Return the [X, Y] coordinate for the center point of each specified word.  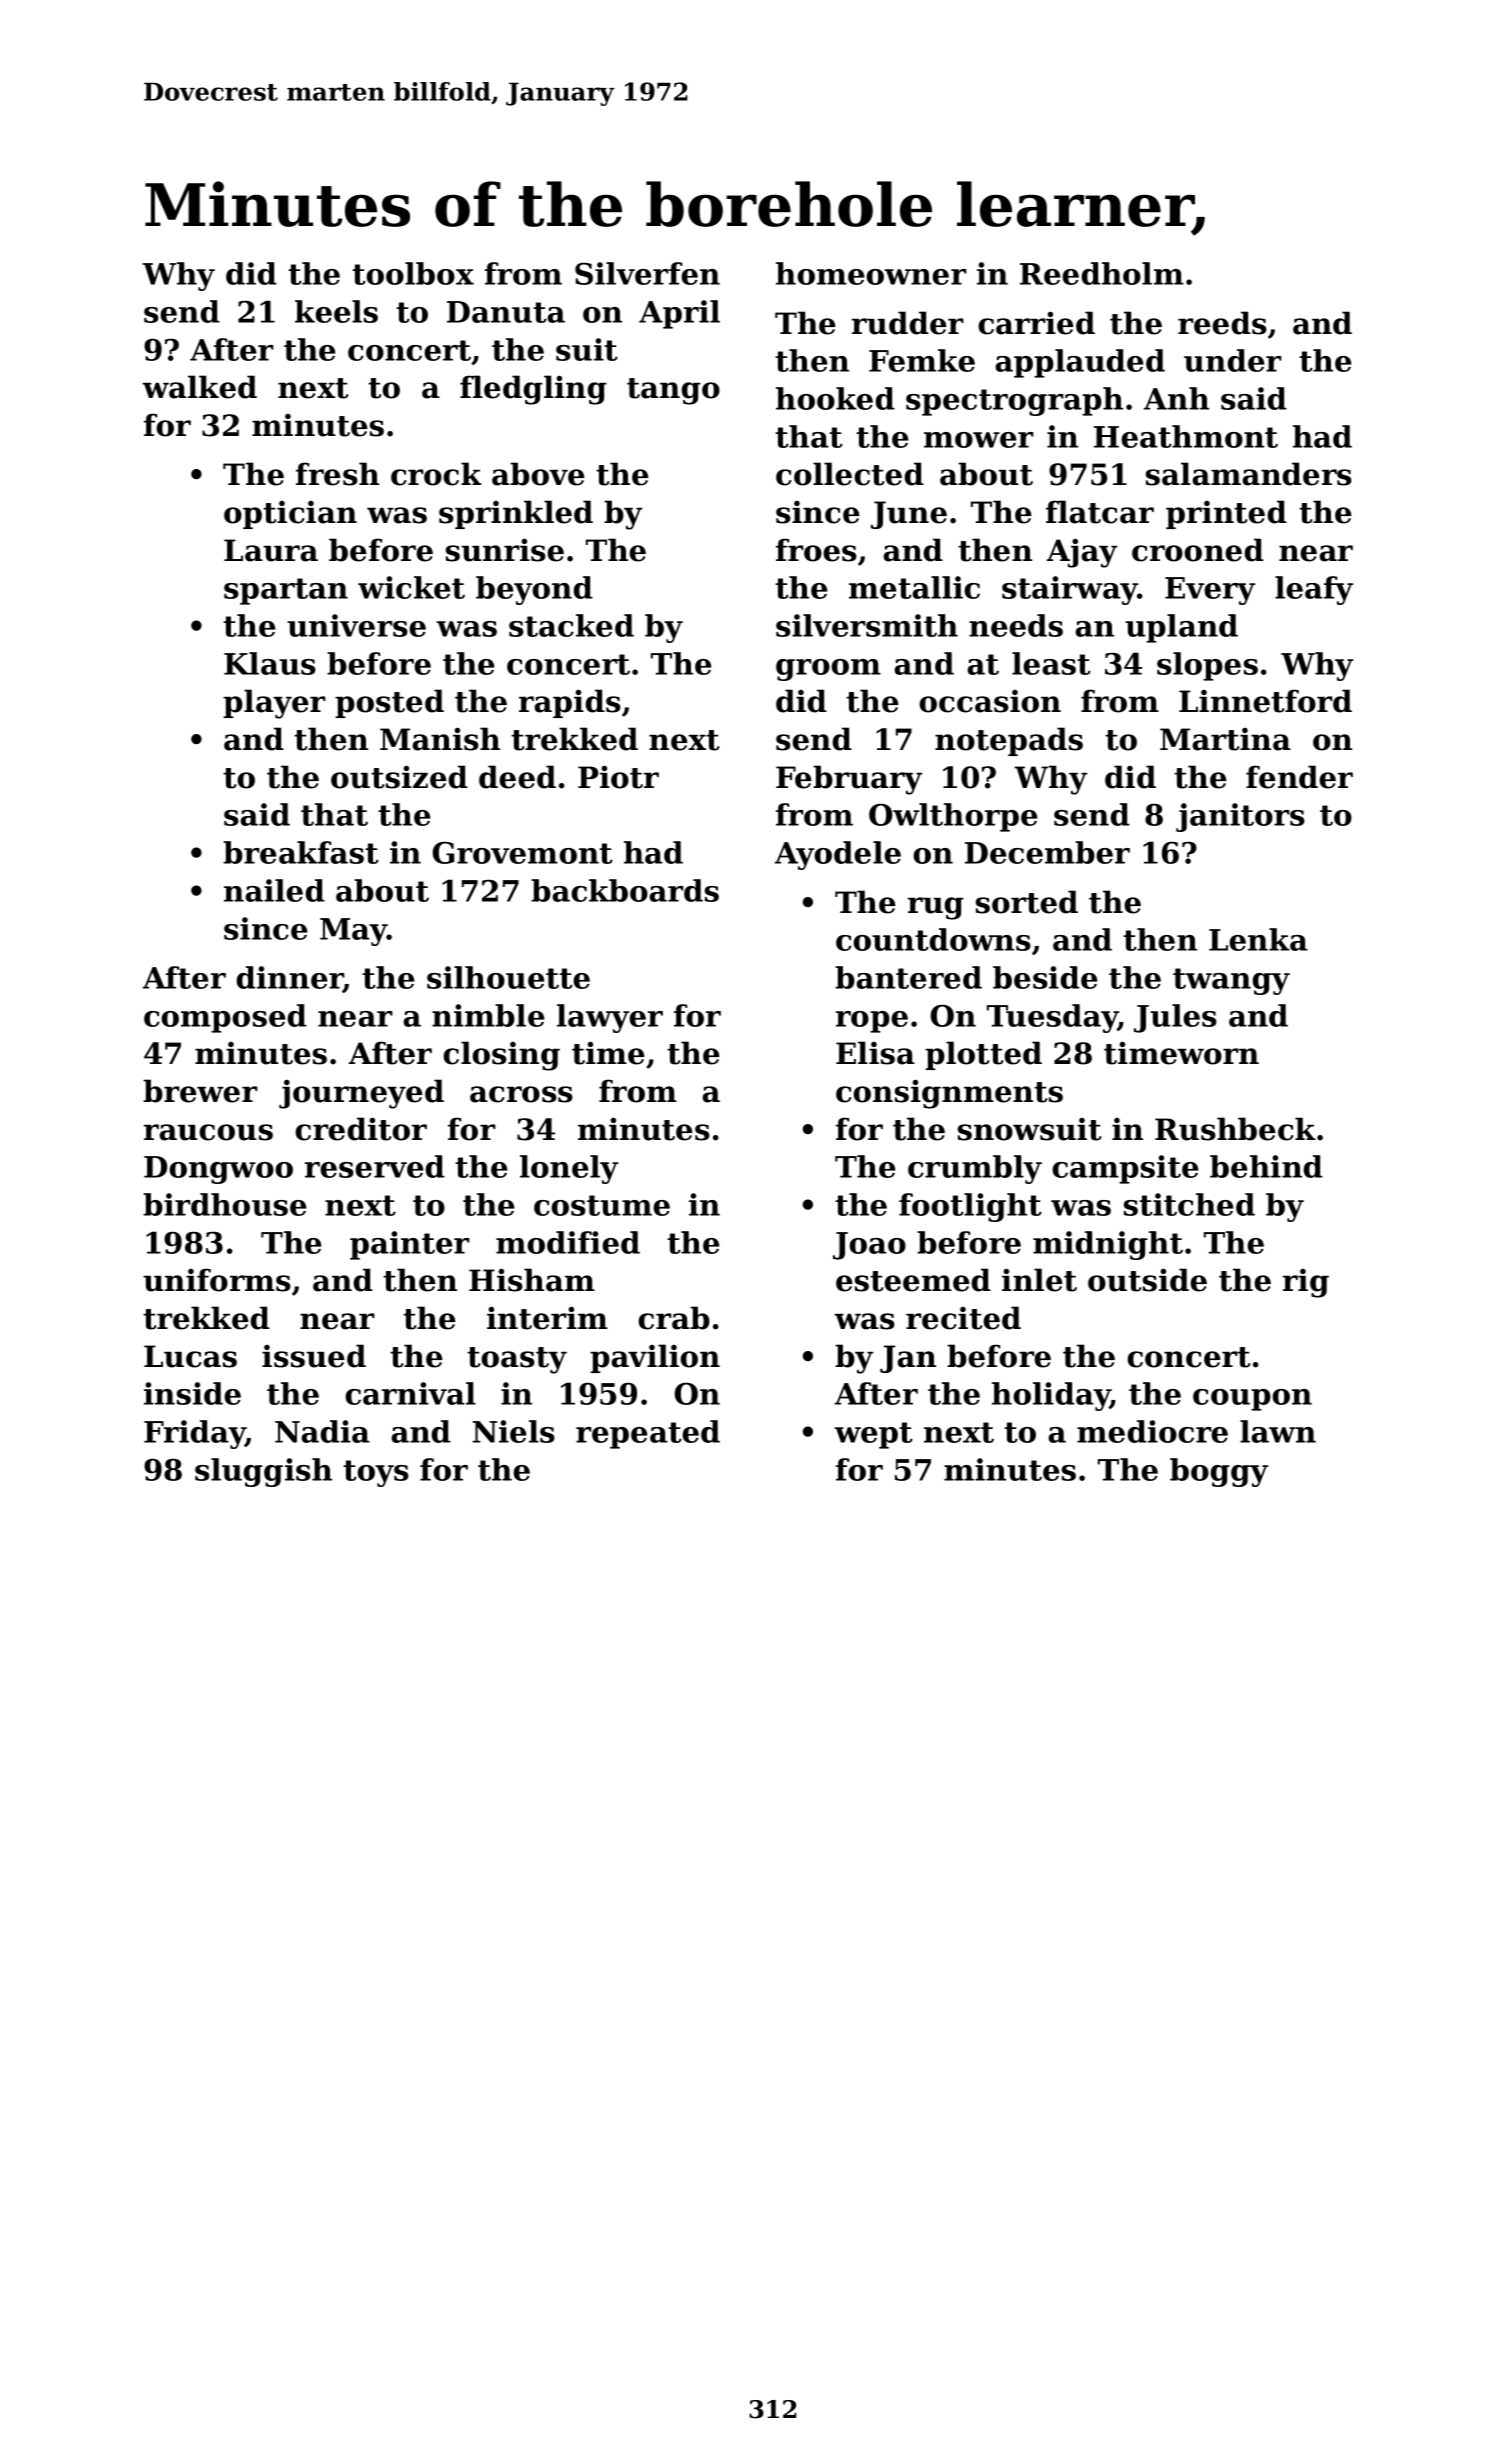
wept [873, 1435]
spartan [286, 591]
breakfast [301, 852]
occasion [990, 701]
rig [1306, 1283]
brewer [200, 1091]
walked [199, 387]
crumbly [975, 1169]
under [1233, 360]
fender [1299, 777]
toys [376, 1473]
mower [979, 440]
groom [828, 670]
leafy [1314, 590]
